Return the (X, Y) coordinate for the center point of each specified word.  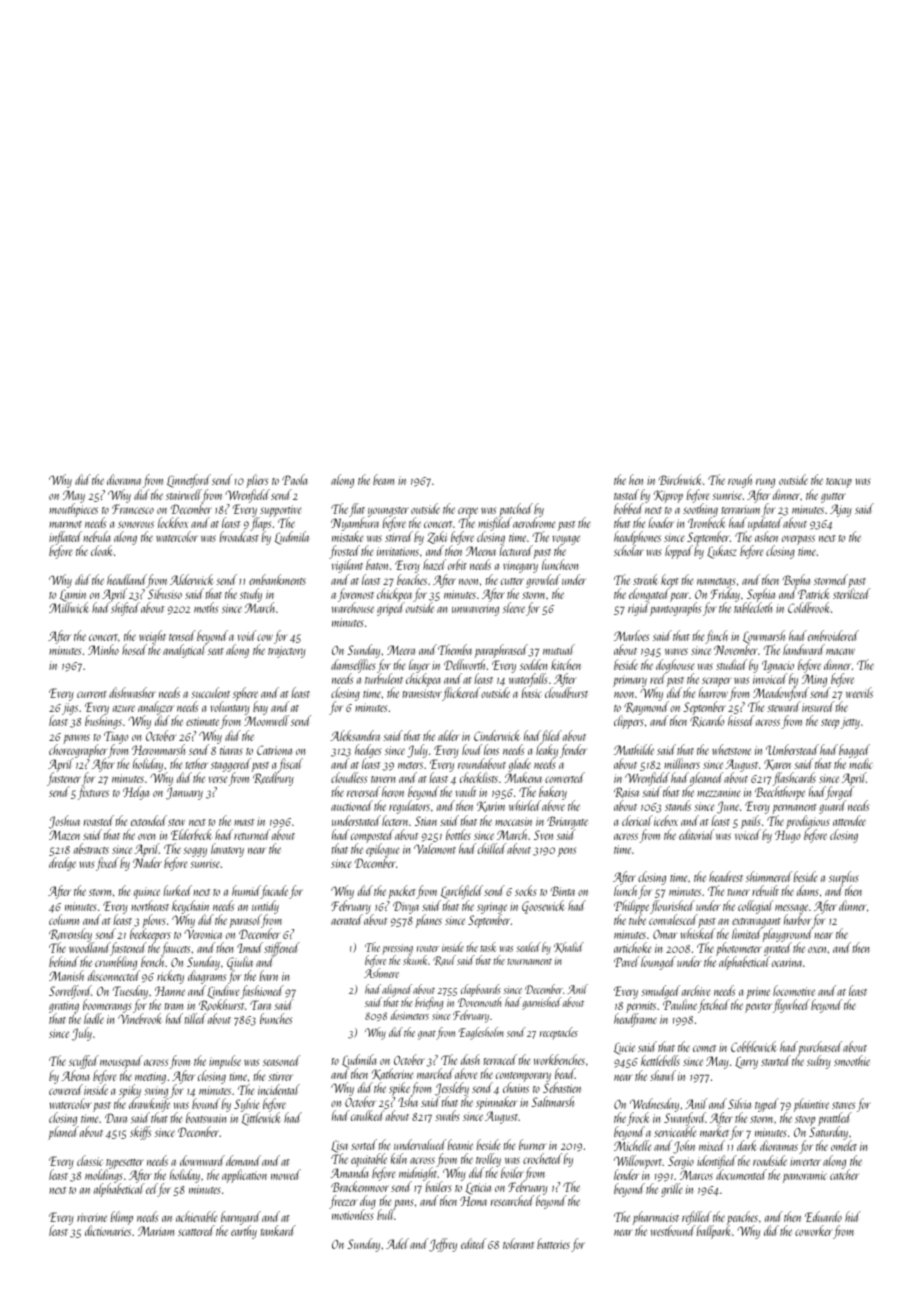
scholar (629, 551)
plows (154, 921)
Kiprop (668, 496)
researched (512, 1200)
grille (672, 1190)
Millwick (69, 607)
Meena (481, 551)
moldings (104, 1176)
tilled (195, 1018)
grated (777, 950)
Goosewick (543, 907)
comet (704, 1048)
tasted (626, 494)
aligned (397, 991)
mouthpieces (73, 510)
